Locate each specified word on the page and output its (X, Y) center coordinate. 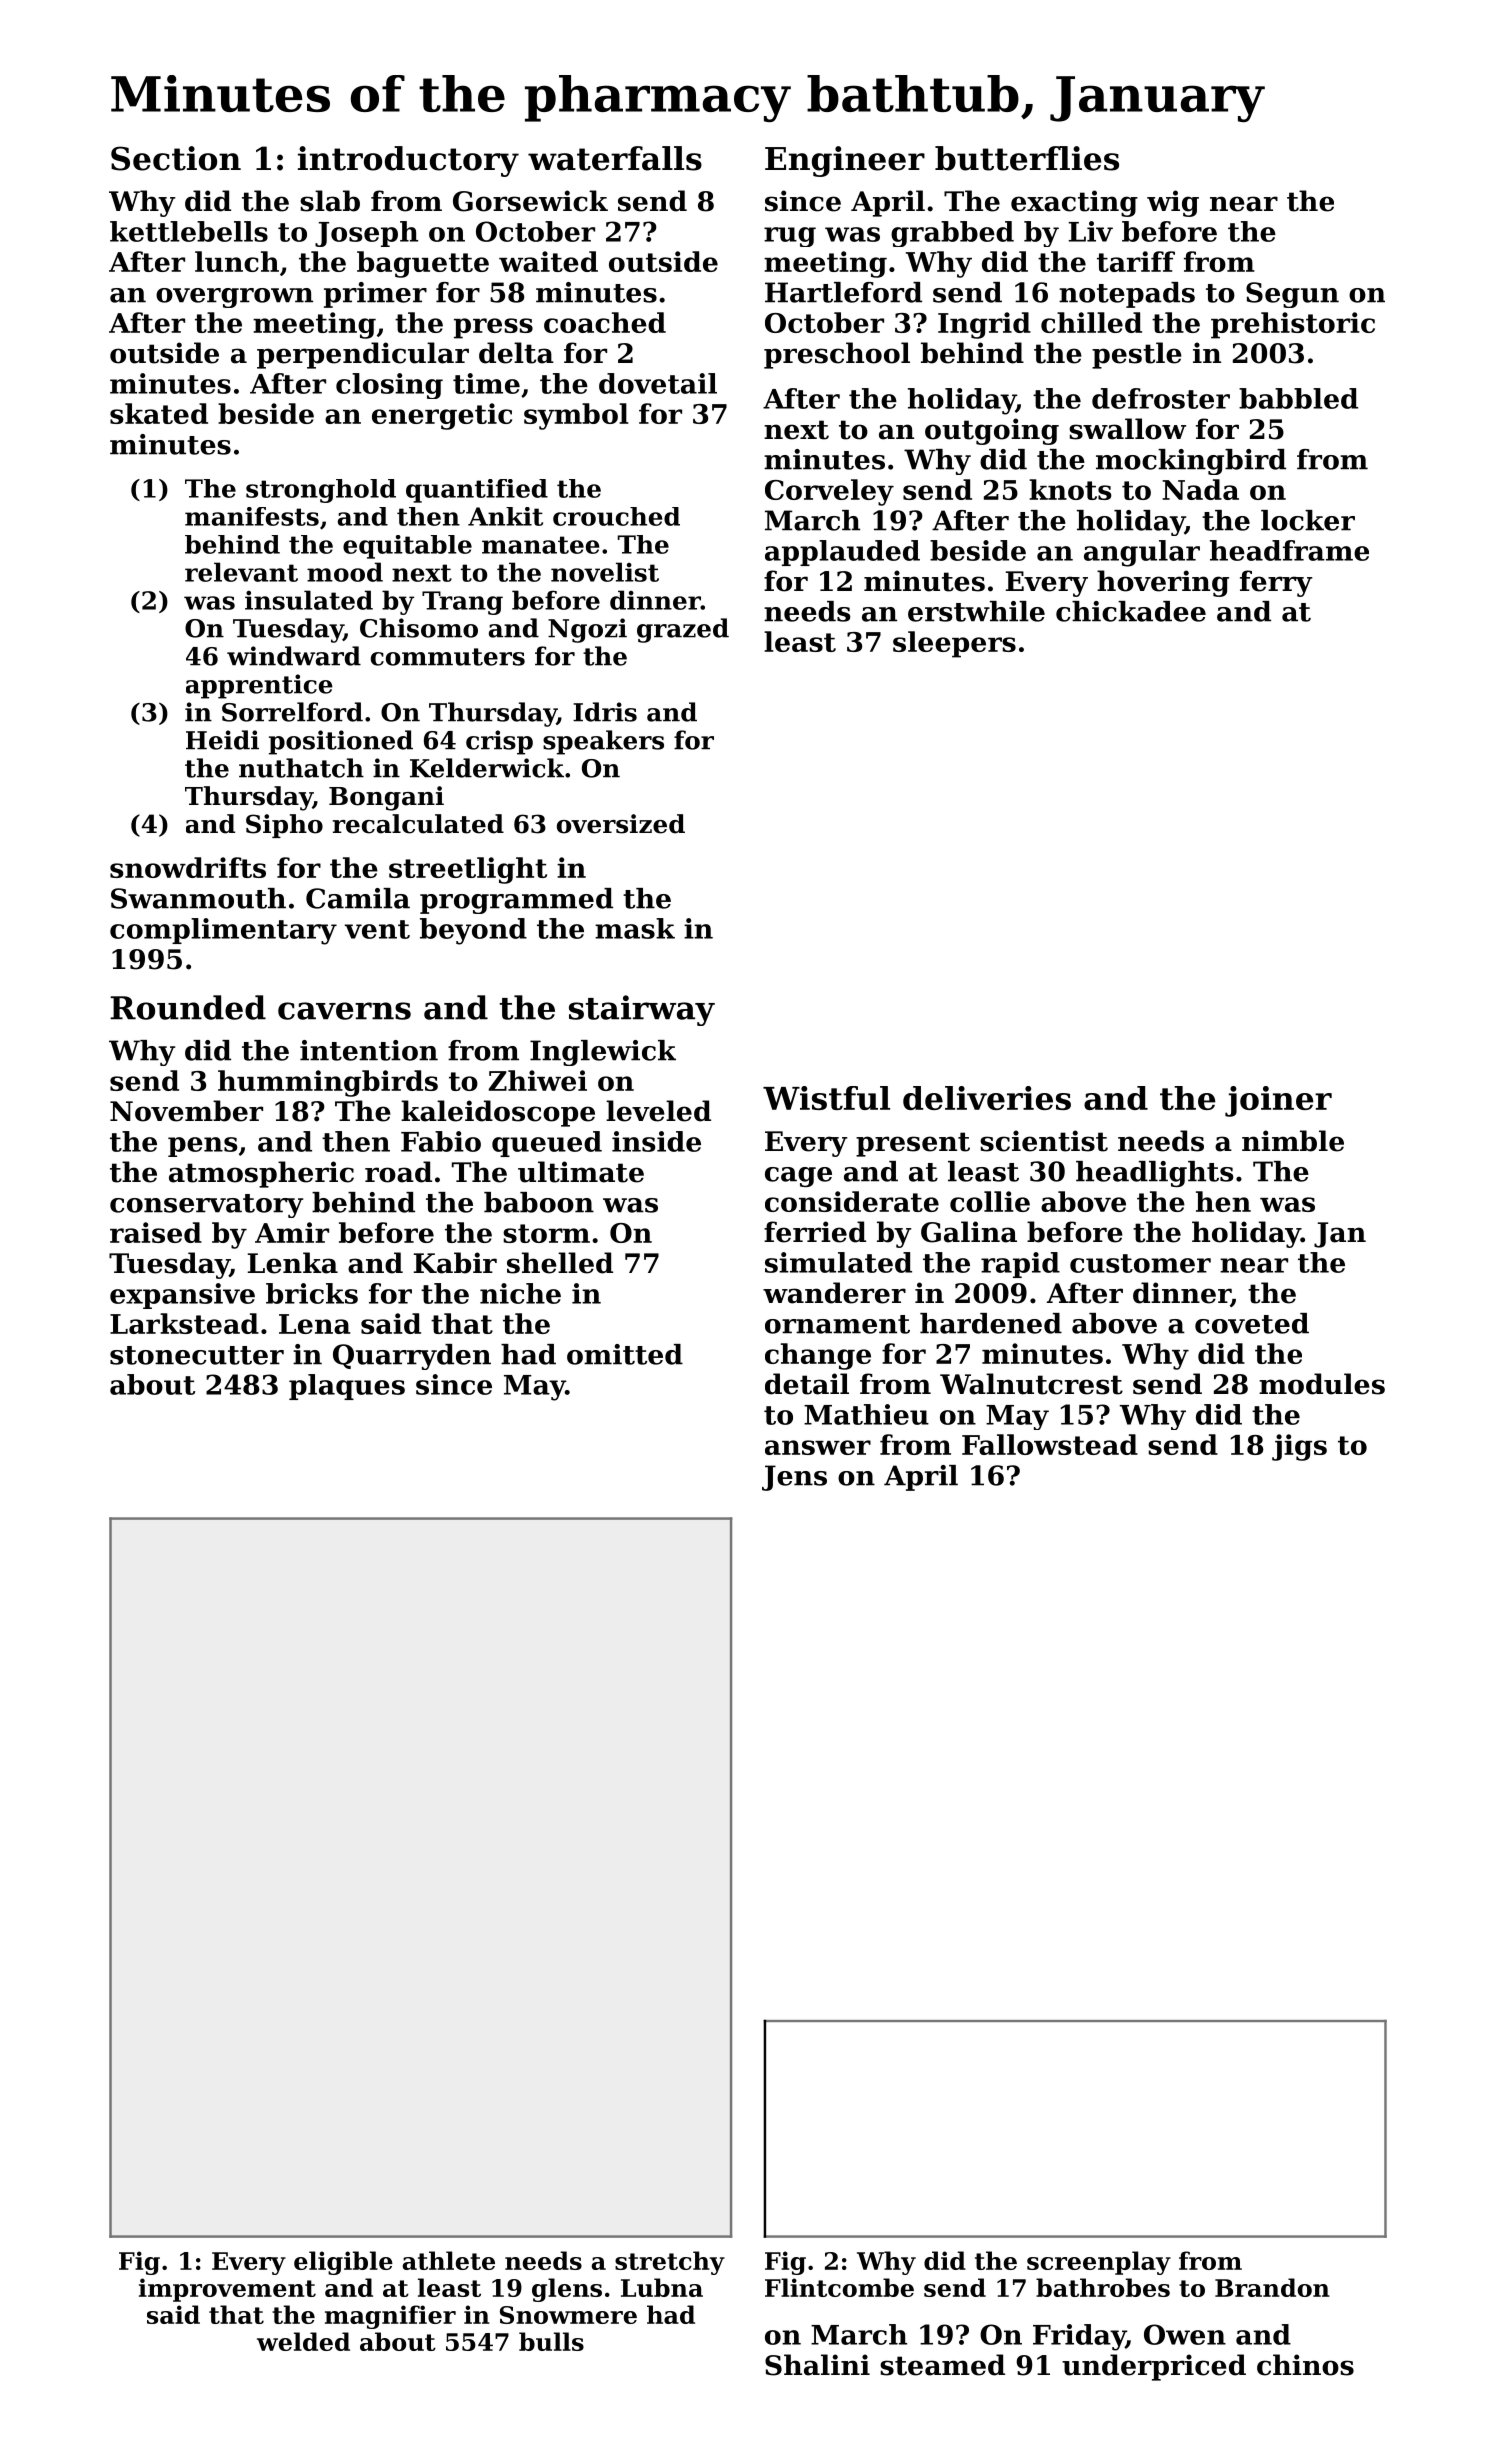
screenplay (1099, 2263)
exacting (1074, 203)
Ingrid (984, 325)
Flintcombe (839, 2287)
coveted (1252, 1323)
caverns (344, 1011)
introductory (408, 161)
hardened (991, 1323)
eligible (343, 2263)
